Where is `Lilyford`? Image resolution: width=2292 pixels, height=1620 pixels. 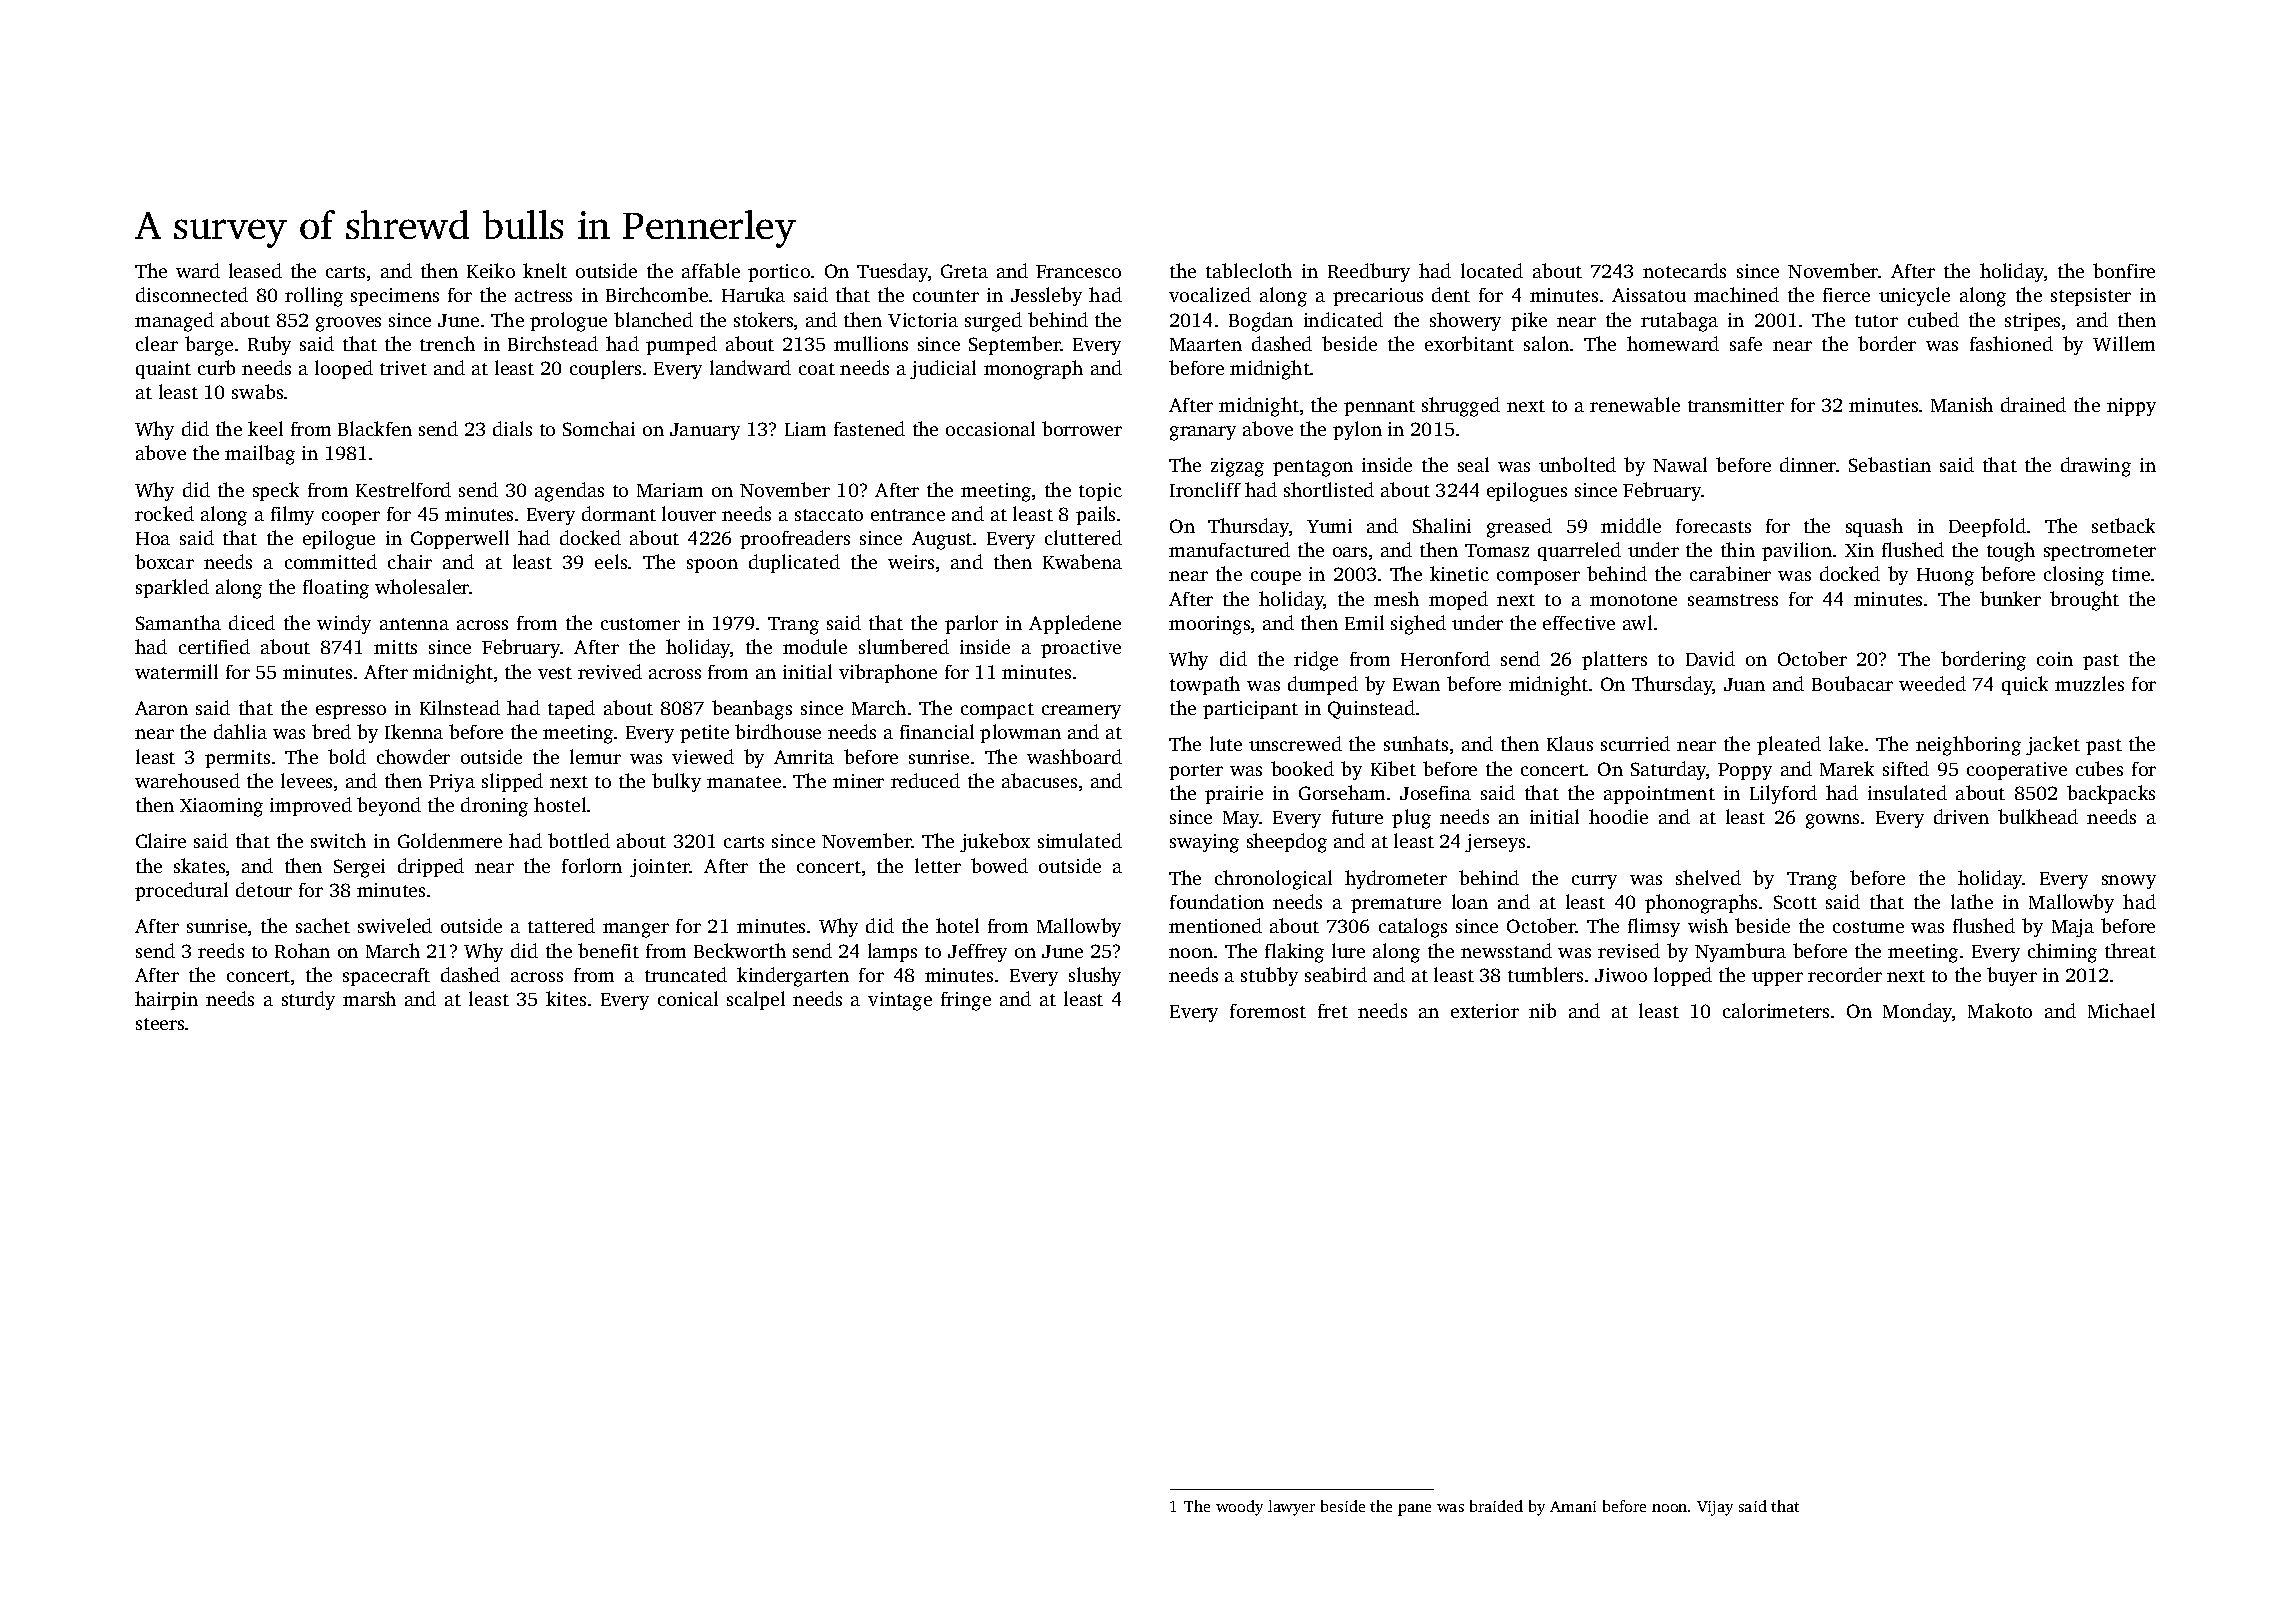 Lilyford is located at coordinates (1783, 794).
